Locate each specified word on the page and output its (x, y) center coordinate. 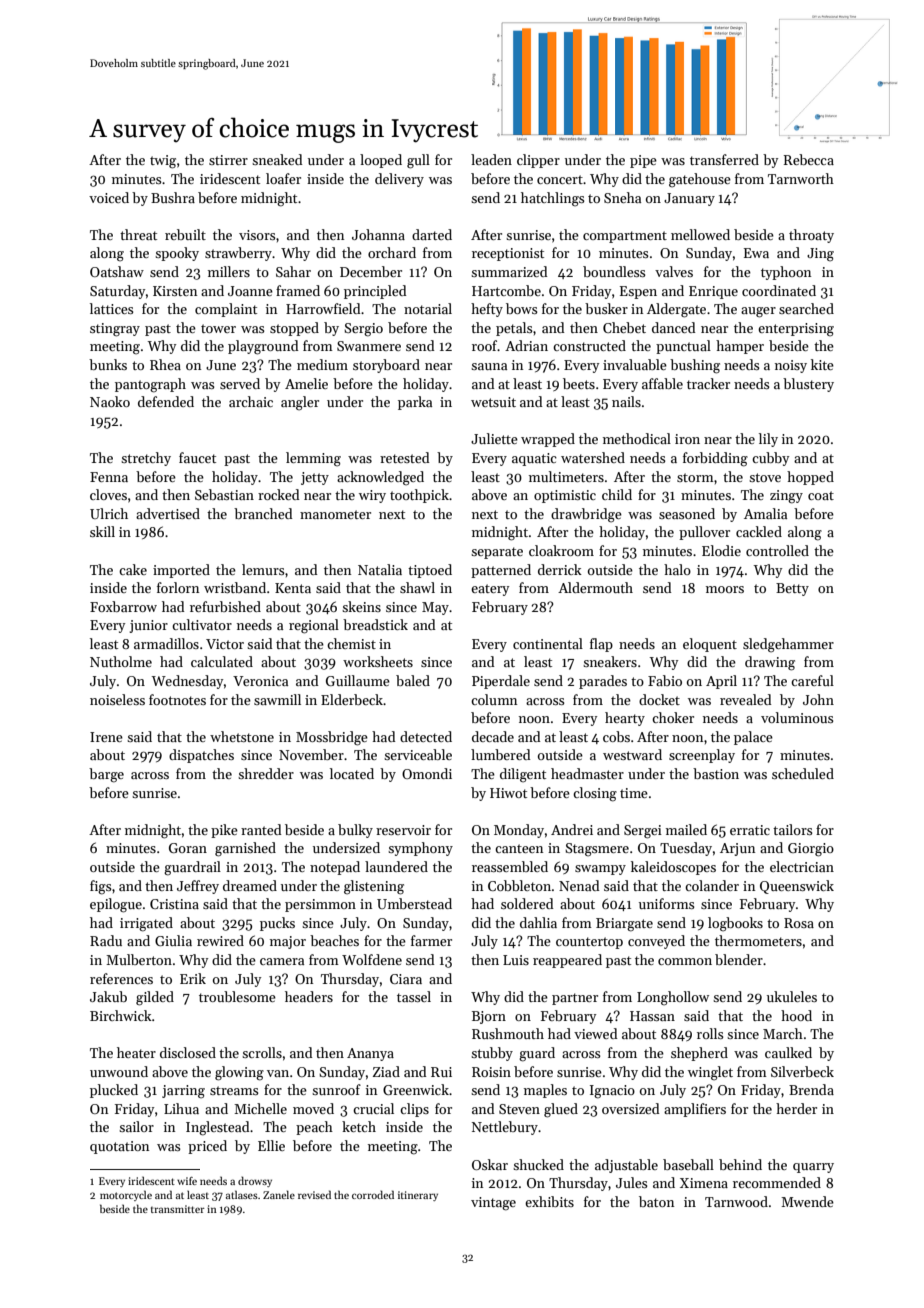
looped (381, 161)
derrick (560, 569)
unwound (119, 1071)
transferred (724, 159)
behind (740, 1164)
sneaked (277, 159)
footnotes (177, 699)
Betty (792, 589)
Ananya (370, 1054)
